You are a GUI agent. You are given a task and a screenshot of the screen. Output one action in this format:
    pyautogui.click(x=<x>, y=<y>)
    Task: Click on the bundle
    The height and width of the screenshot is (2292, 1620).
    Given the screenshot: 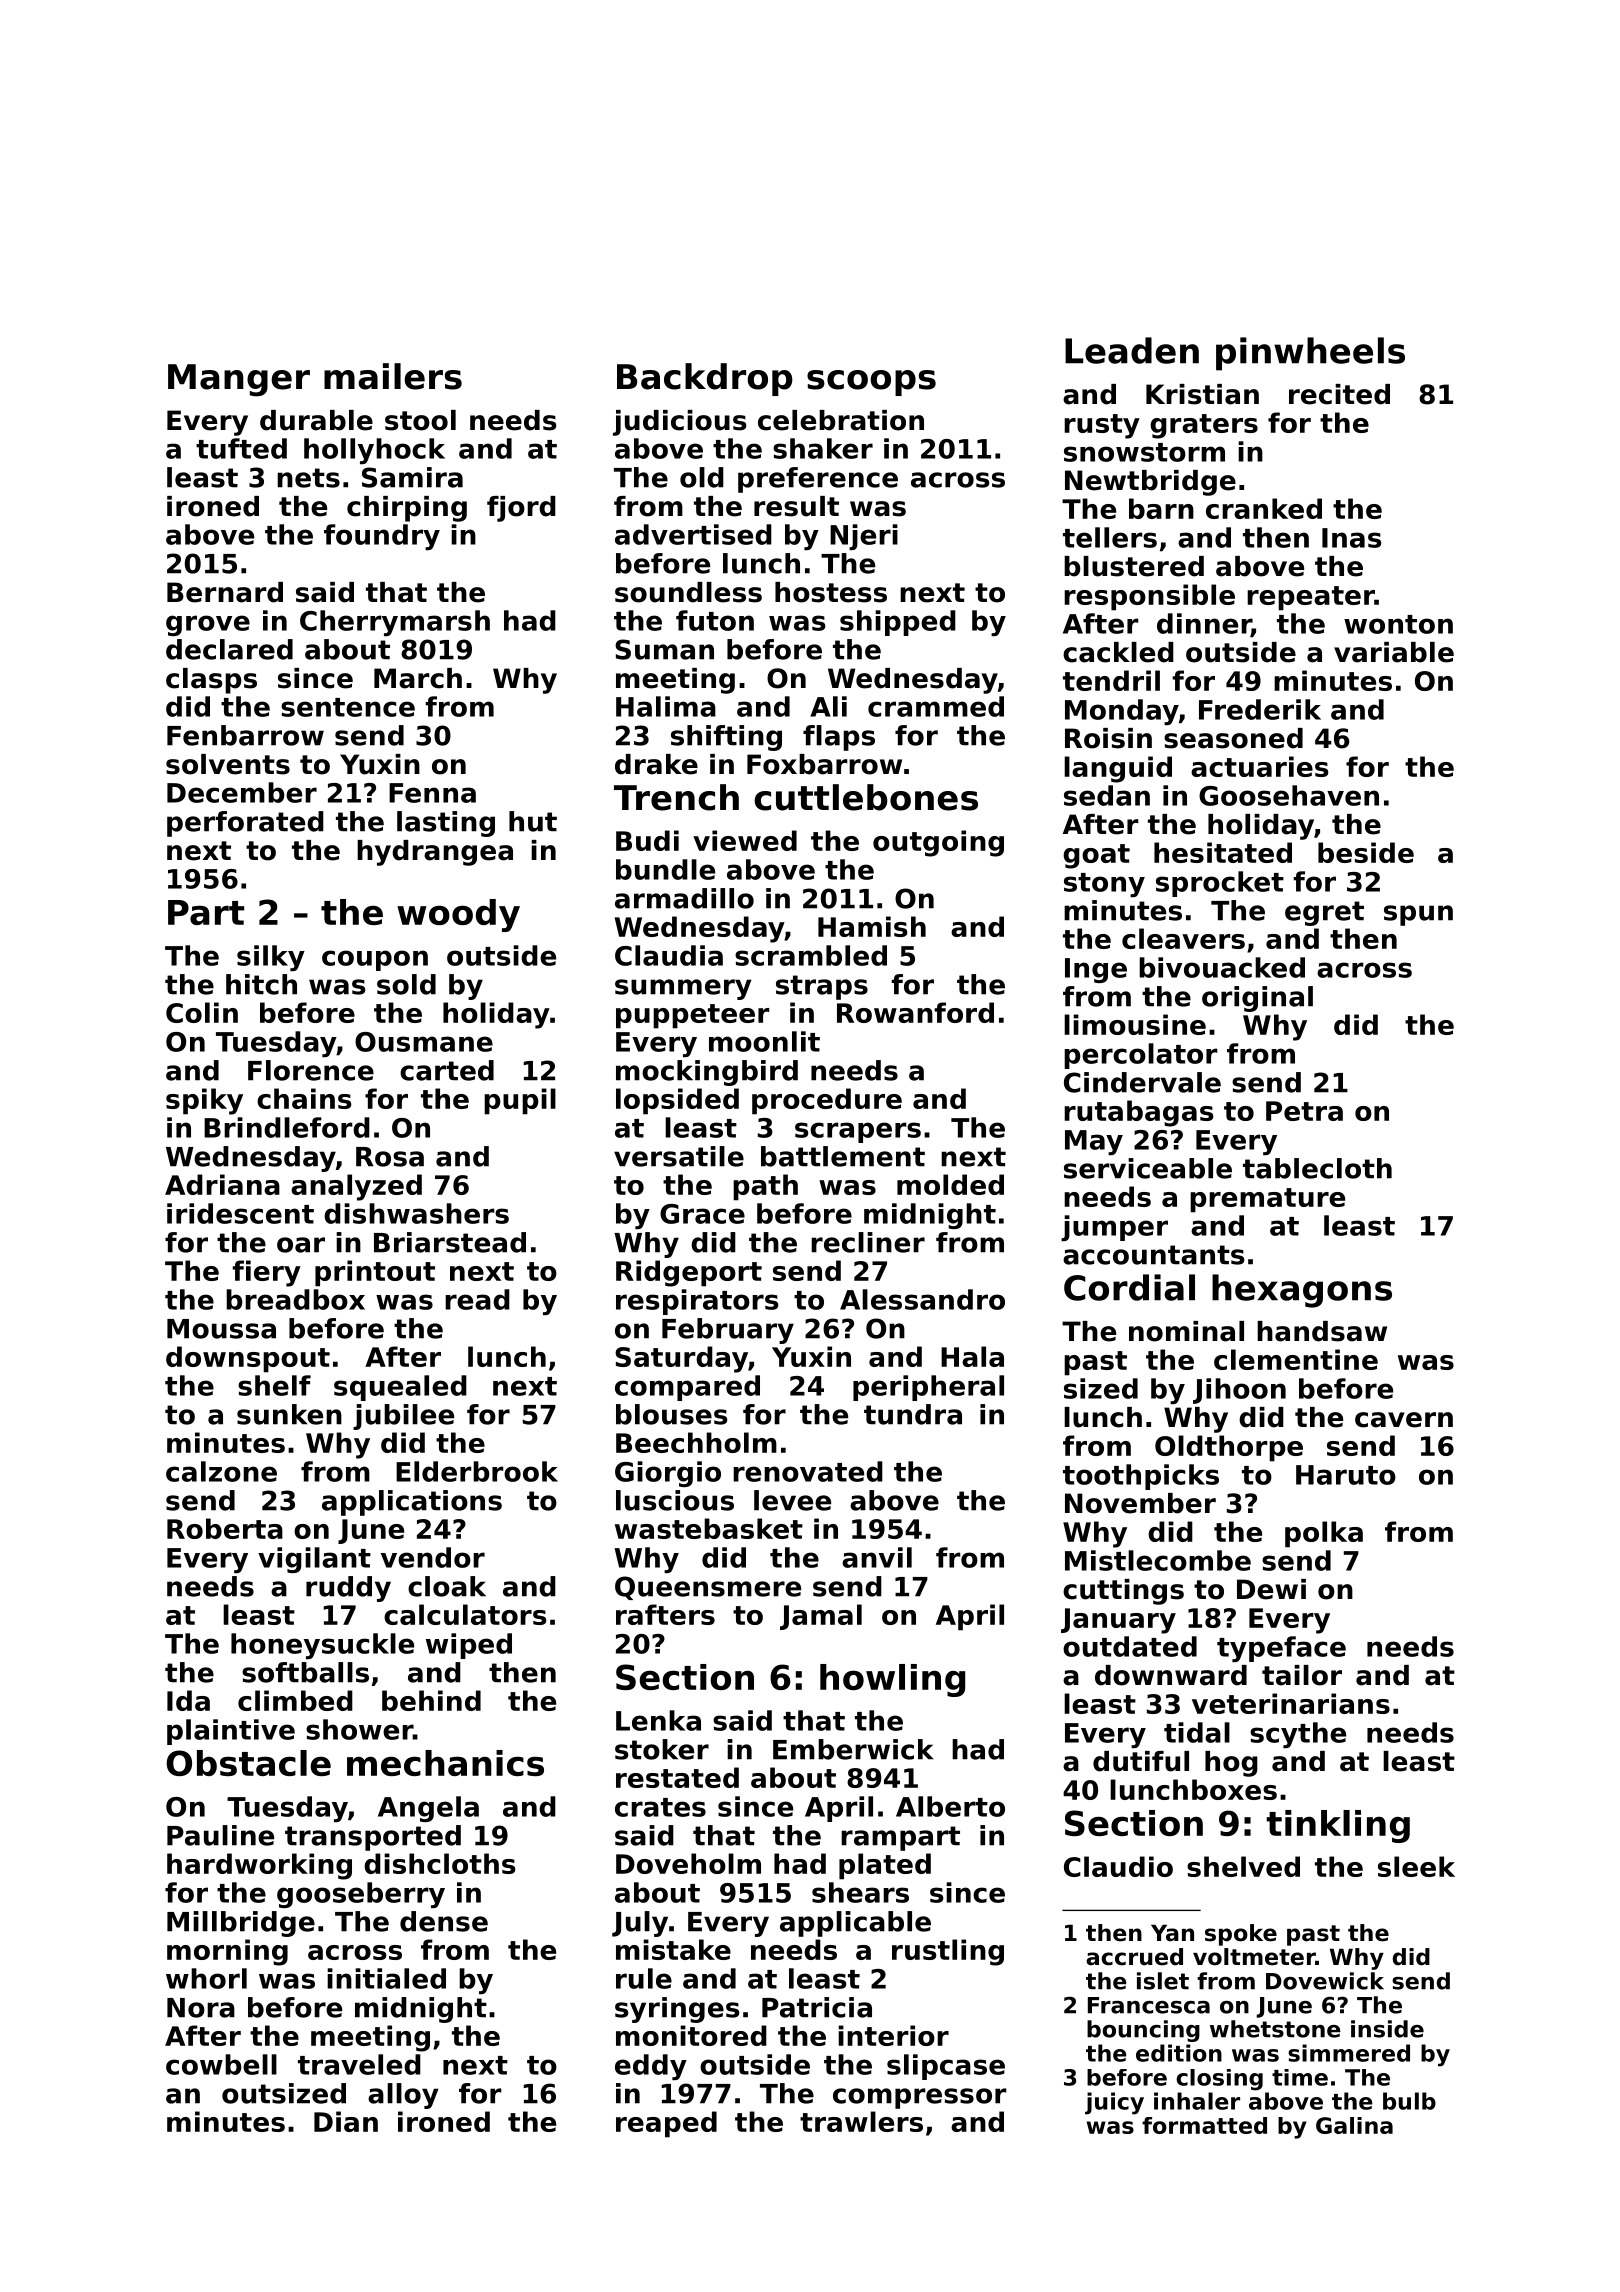 What is the action you would take?
    pyautogui.click(x=665, y=869)
